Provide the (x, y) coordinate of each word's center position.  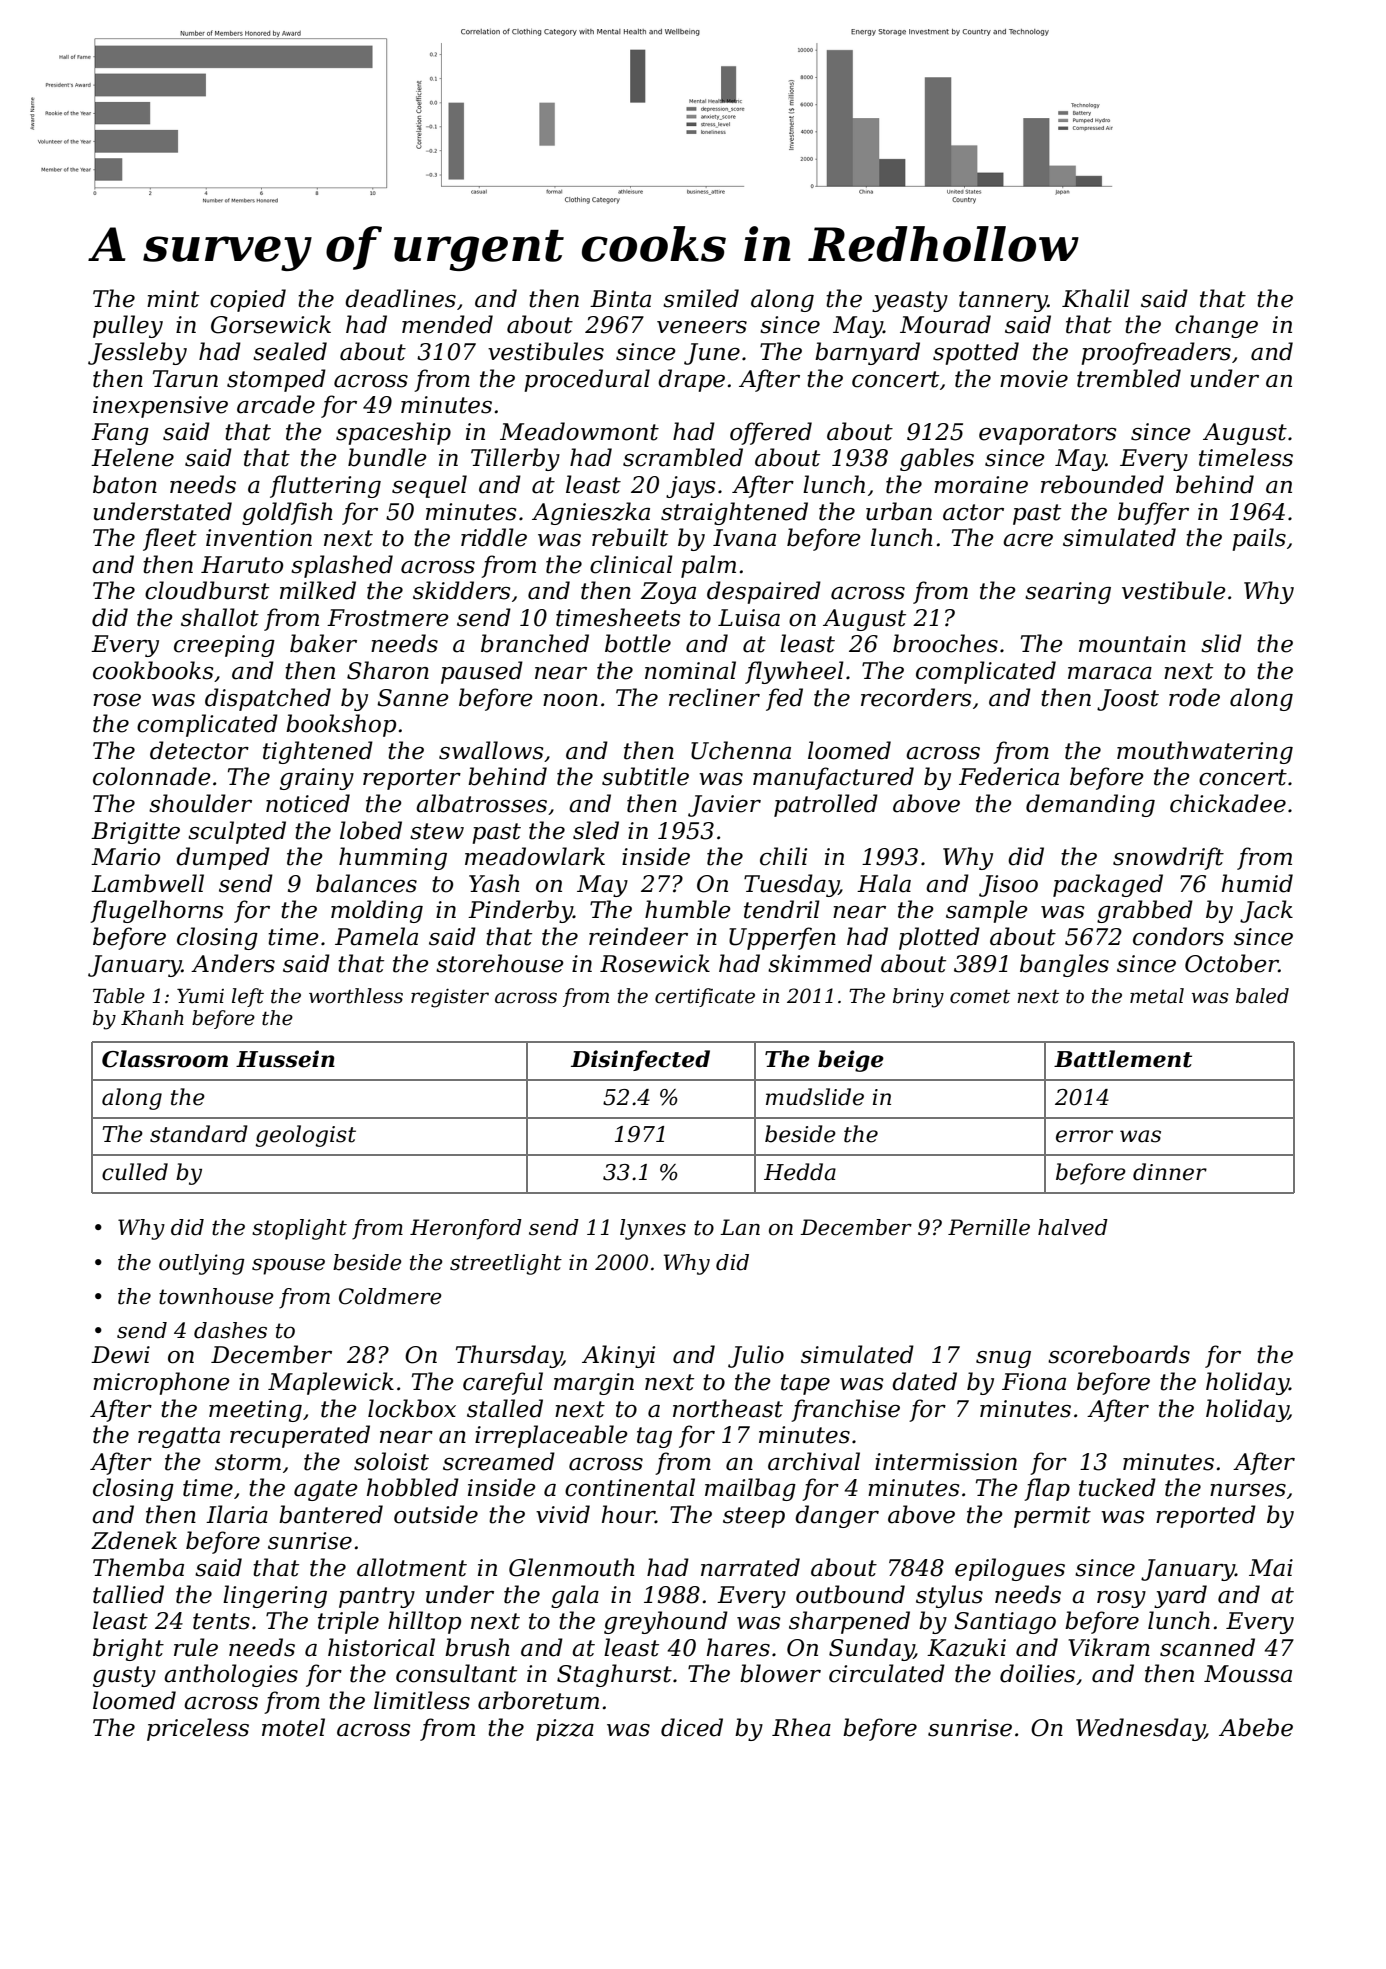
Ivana (744, 538)
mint (173, 299)
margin (594, 1384)
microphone (161, 1383)
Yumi (200, 996)
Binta (620, 299)
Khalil (1096, 298)
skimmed (820, 963)
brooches (945, 643)
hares (738, 1647)
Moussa (1248, 1674)
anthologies (231, 1675)
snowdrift (1168, 858)
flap (1047, 1489)
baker (323, 643)
